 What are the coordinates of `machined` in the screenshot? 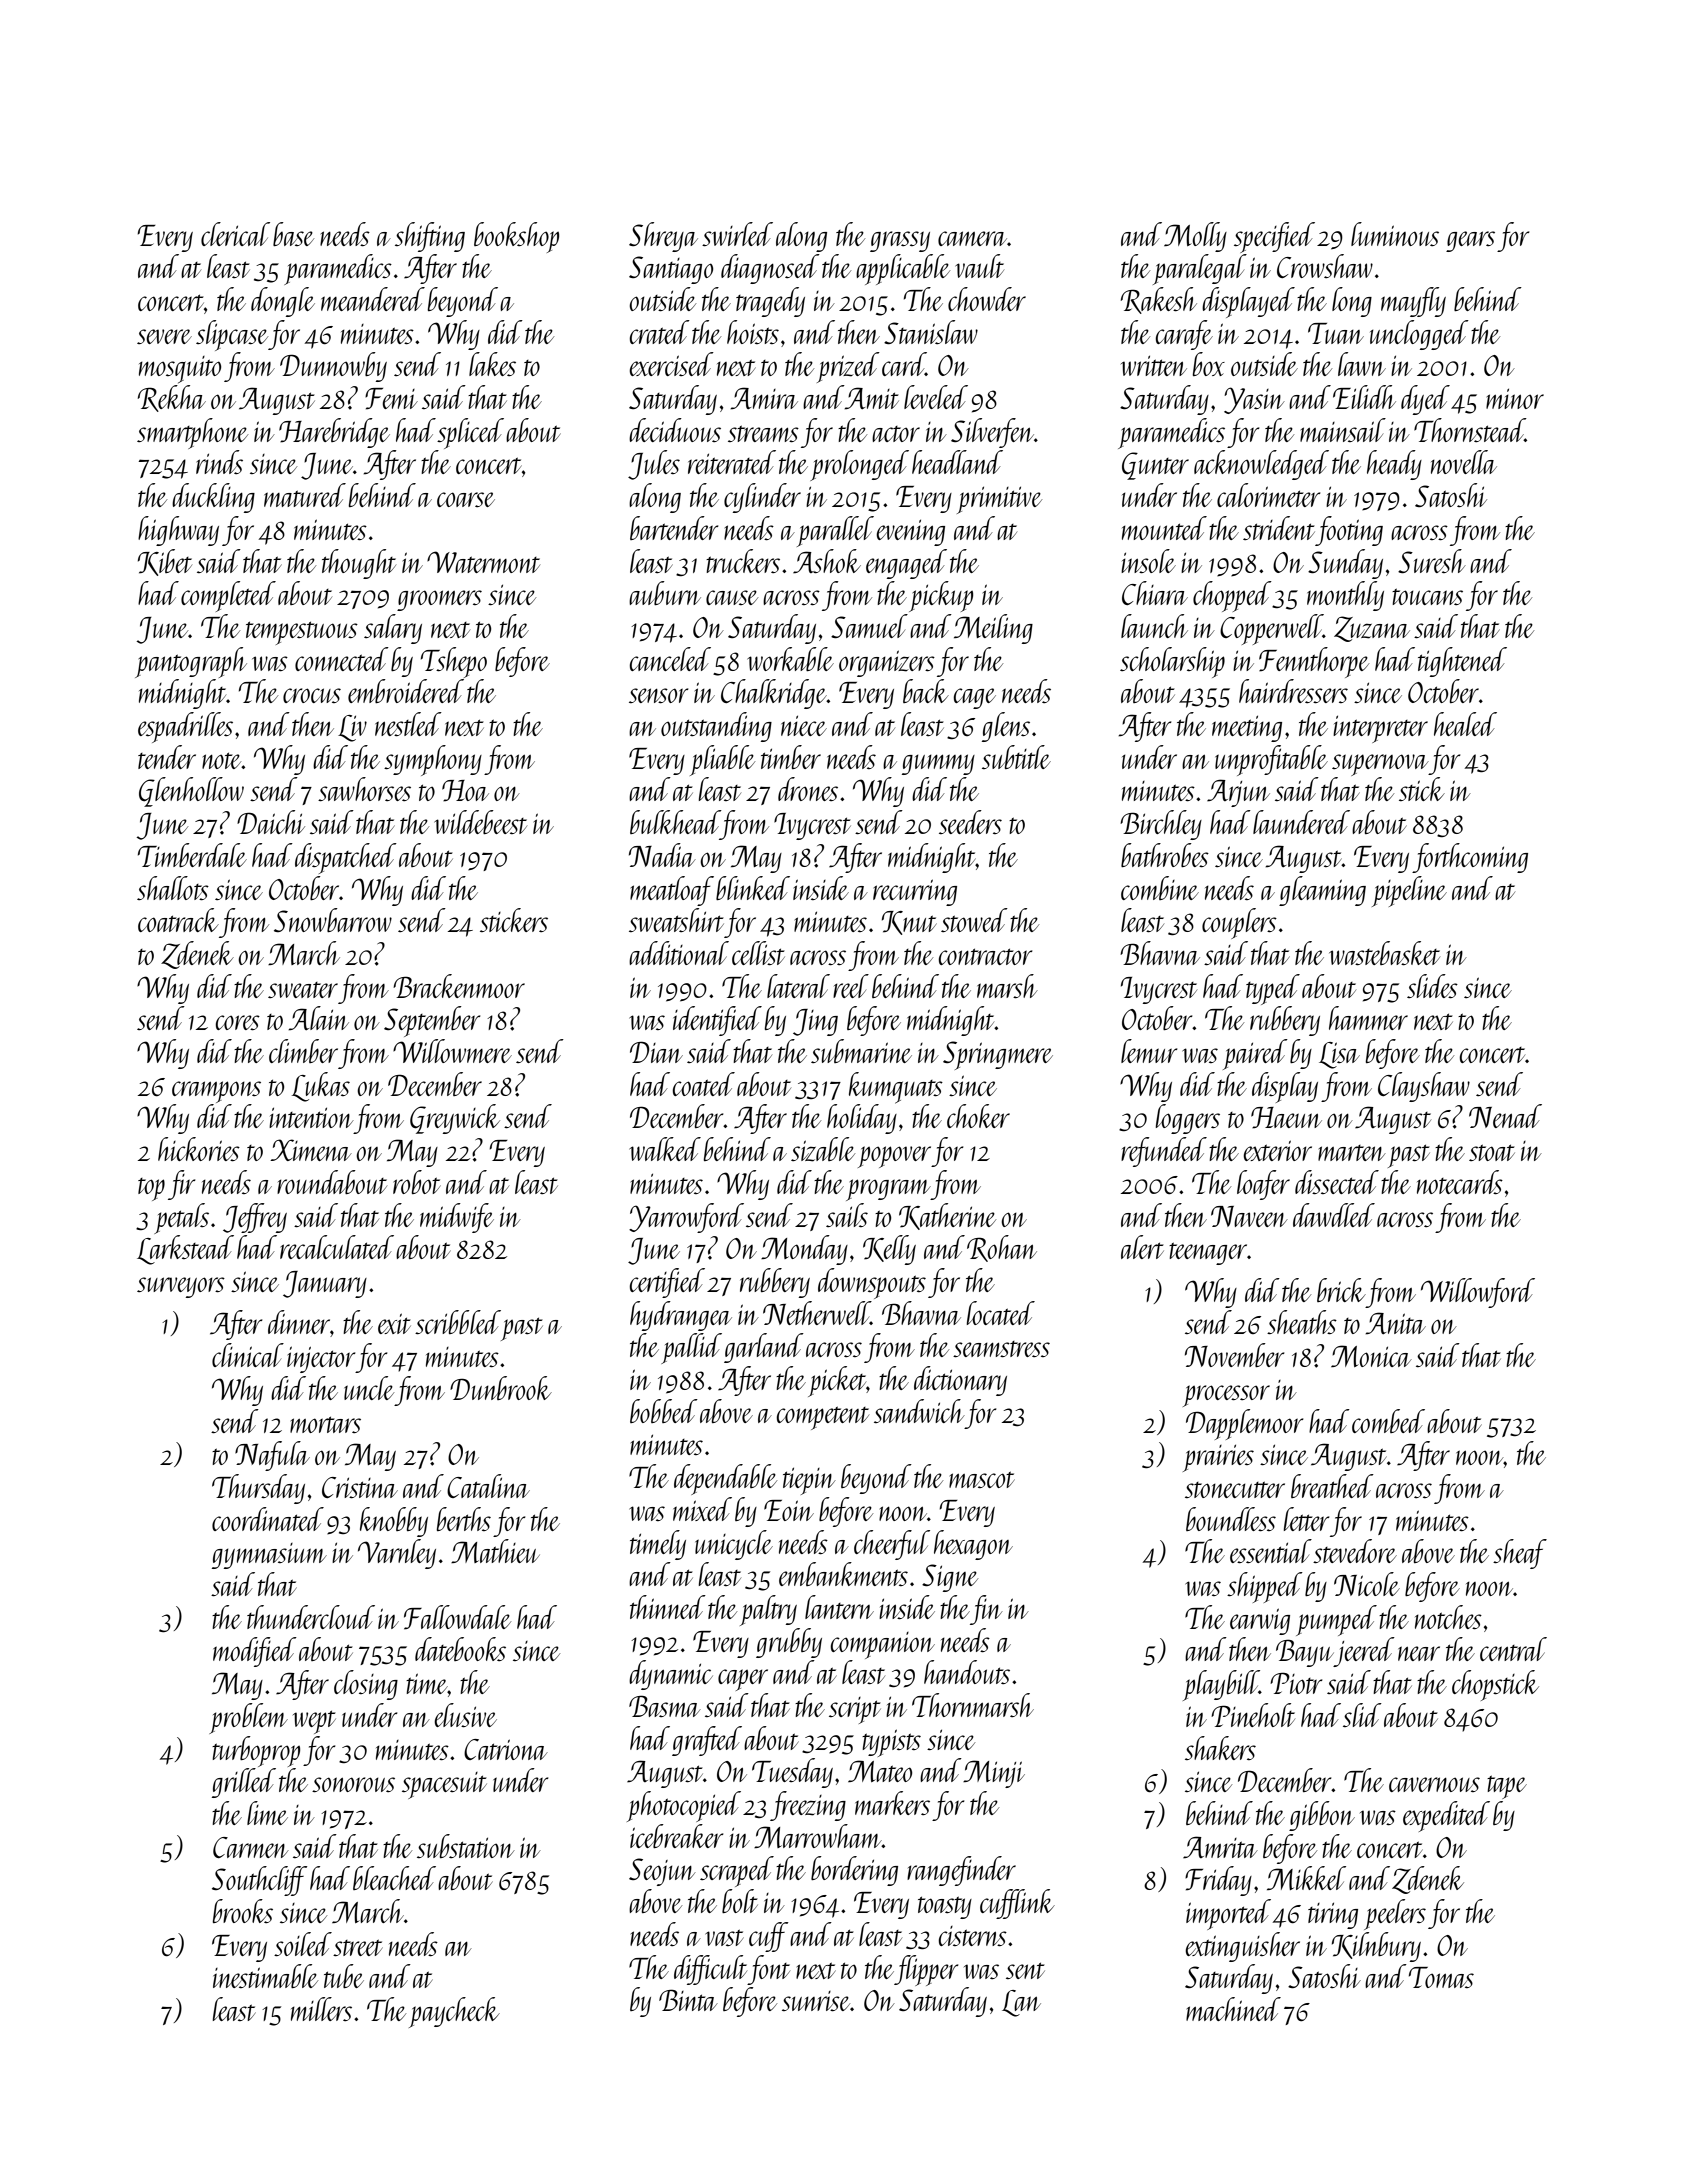 It's located at (1233, 2009).
